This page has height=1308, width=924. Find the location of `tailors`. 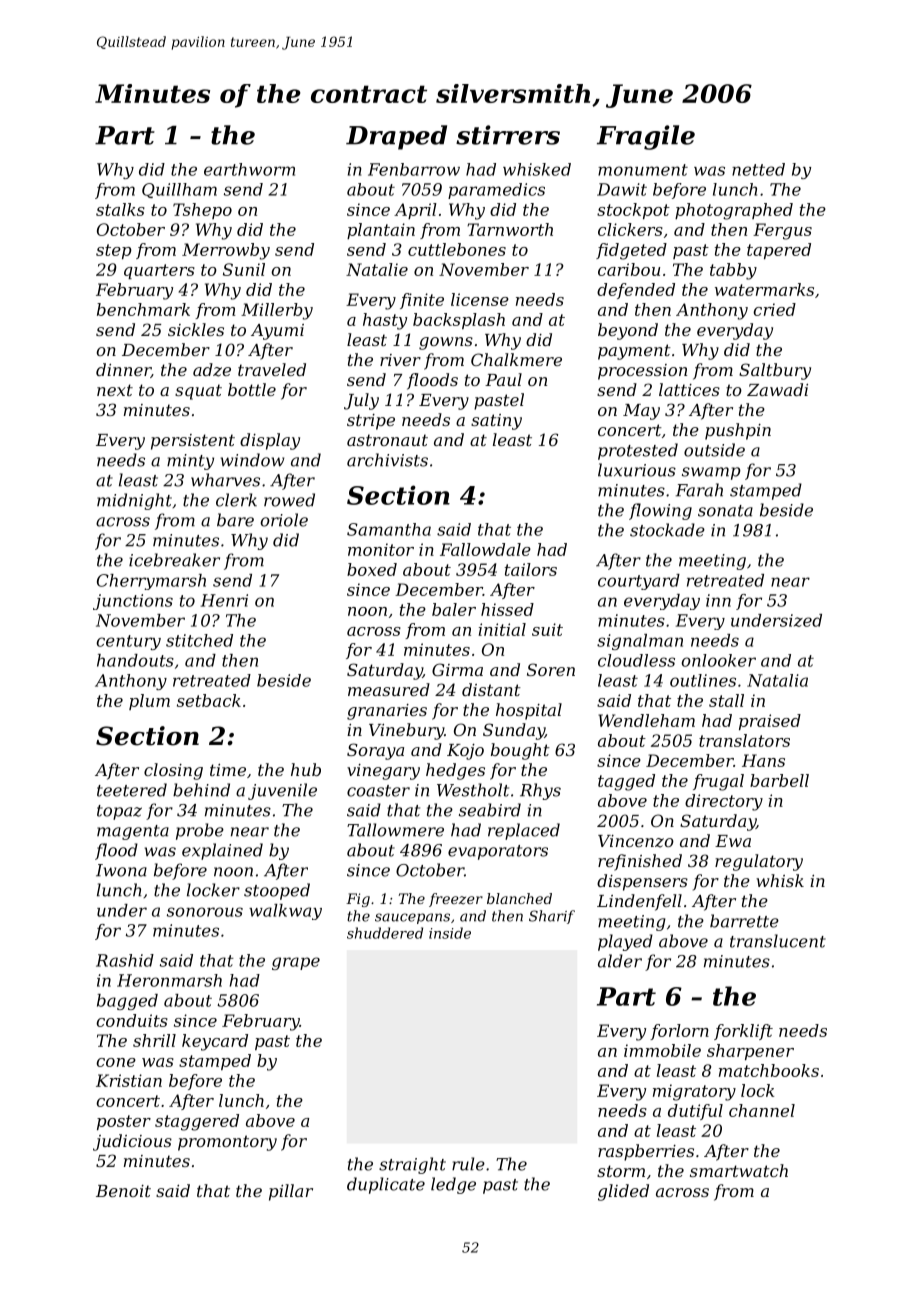

tailors is located at coordinates (531, 569).
